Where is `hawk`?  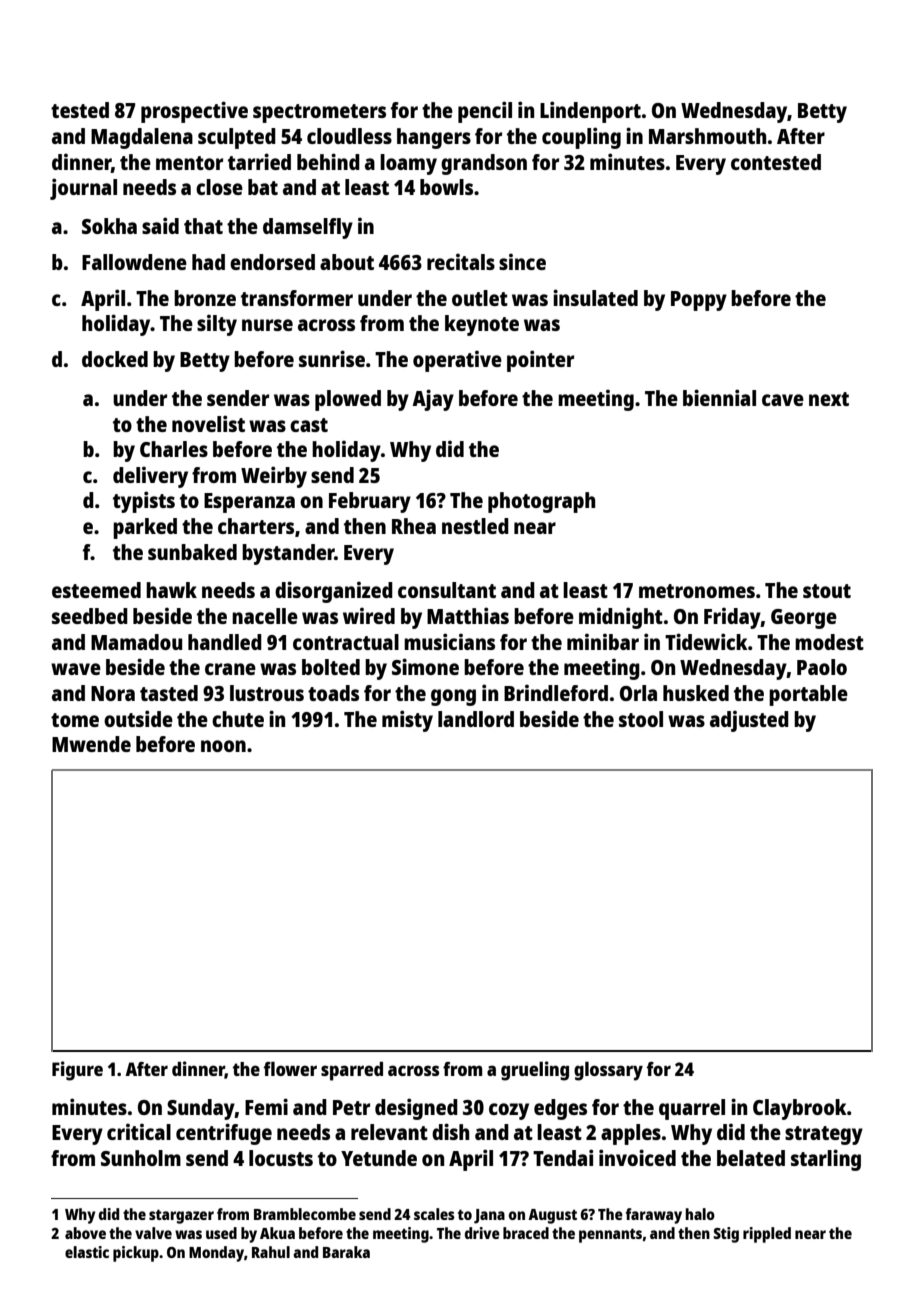 hawk is located at coordinates (171, 590).
